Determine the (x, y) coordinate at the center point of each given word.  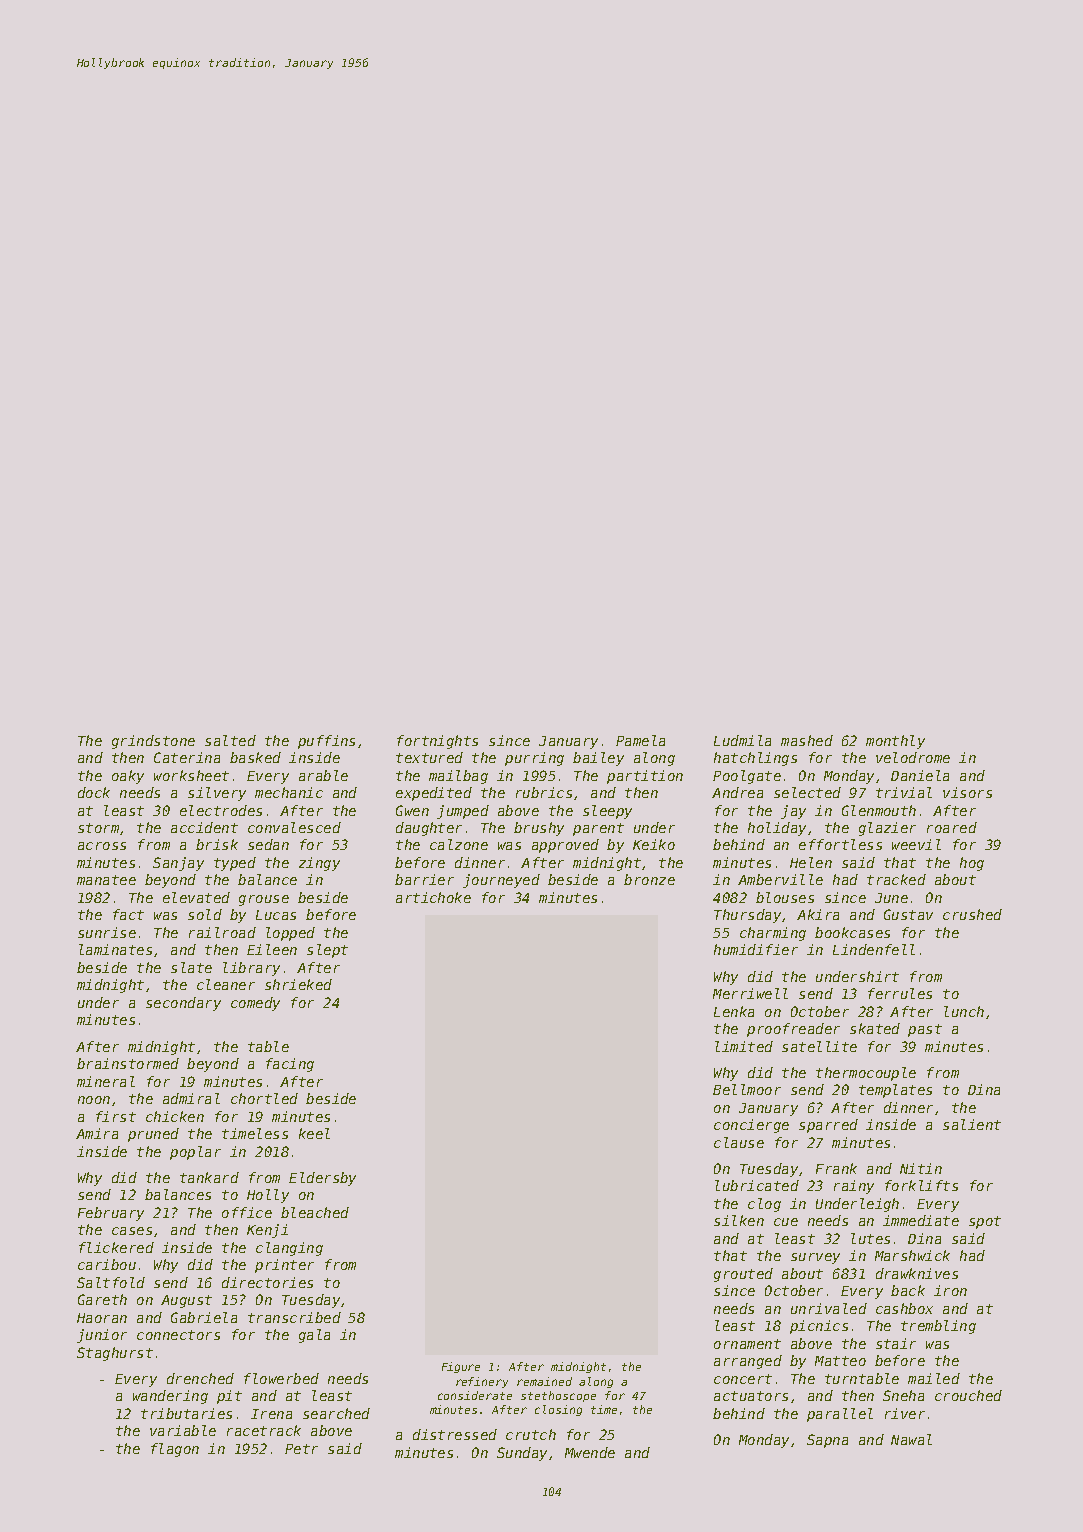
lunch (964, 1011)
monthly (895, 742)
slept (327, 951)
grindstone (153, 742)
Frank (836, 1168)
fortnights (437, 742)
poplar (195, 1153)
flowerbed (281, 1378)
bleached (315, 1212)
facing (290, 1065)
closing (558, 1410)
